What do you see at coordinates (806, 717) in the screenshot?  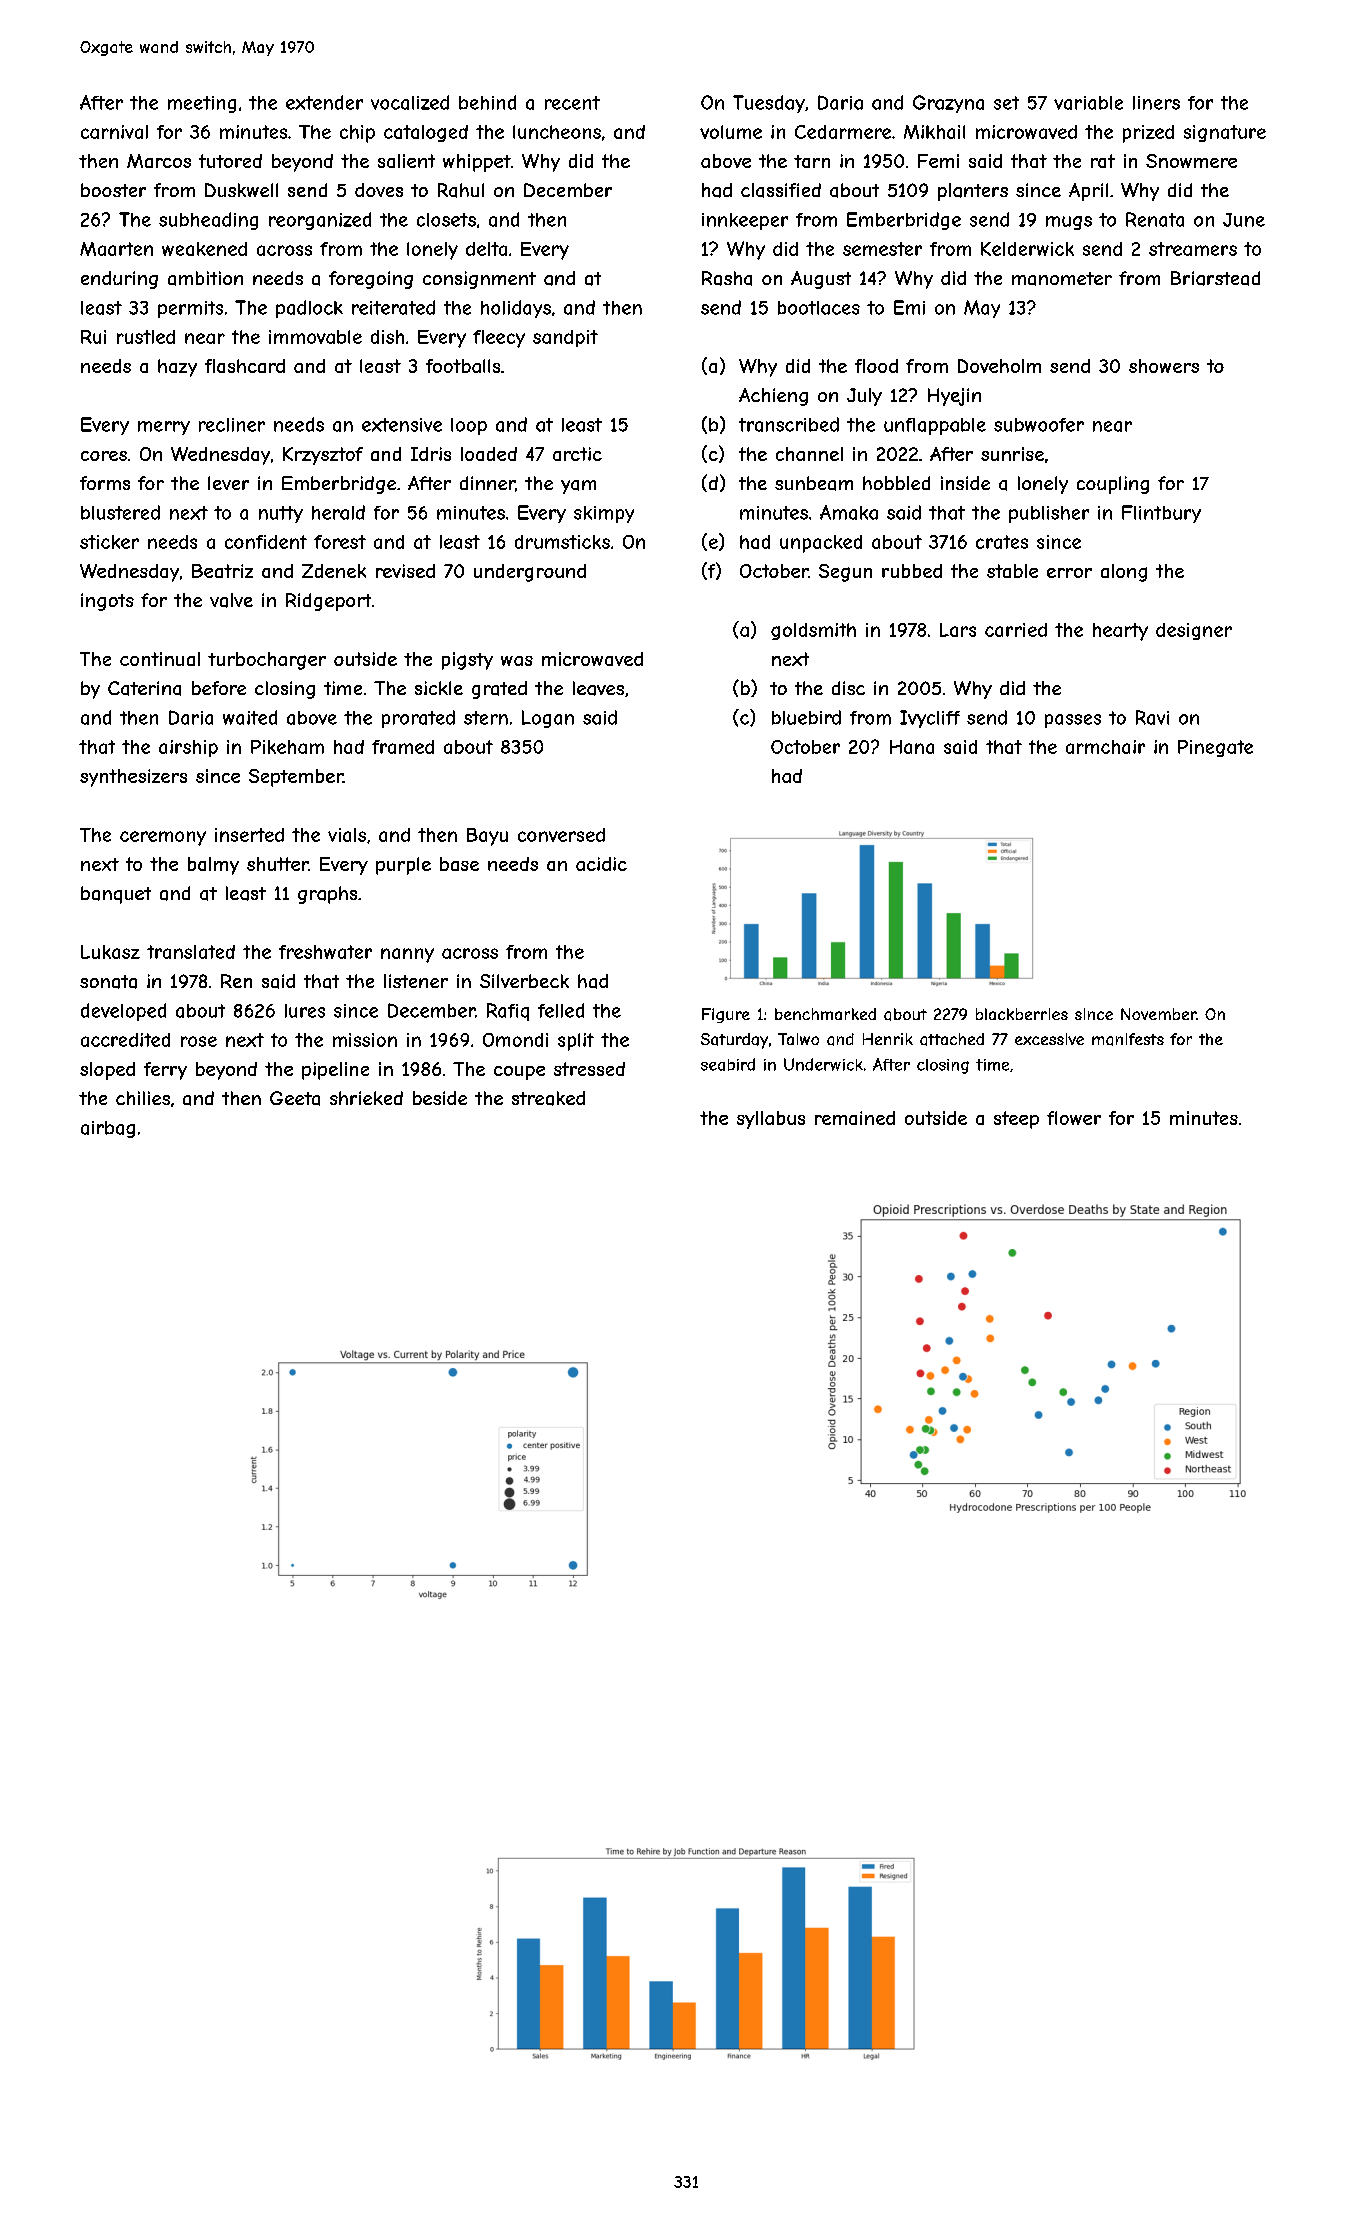 I see `bluebird` at bounding box center [806, 717].
